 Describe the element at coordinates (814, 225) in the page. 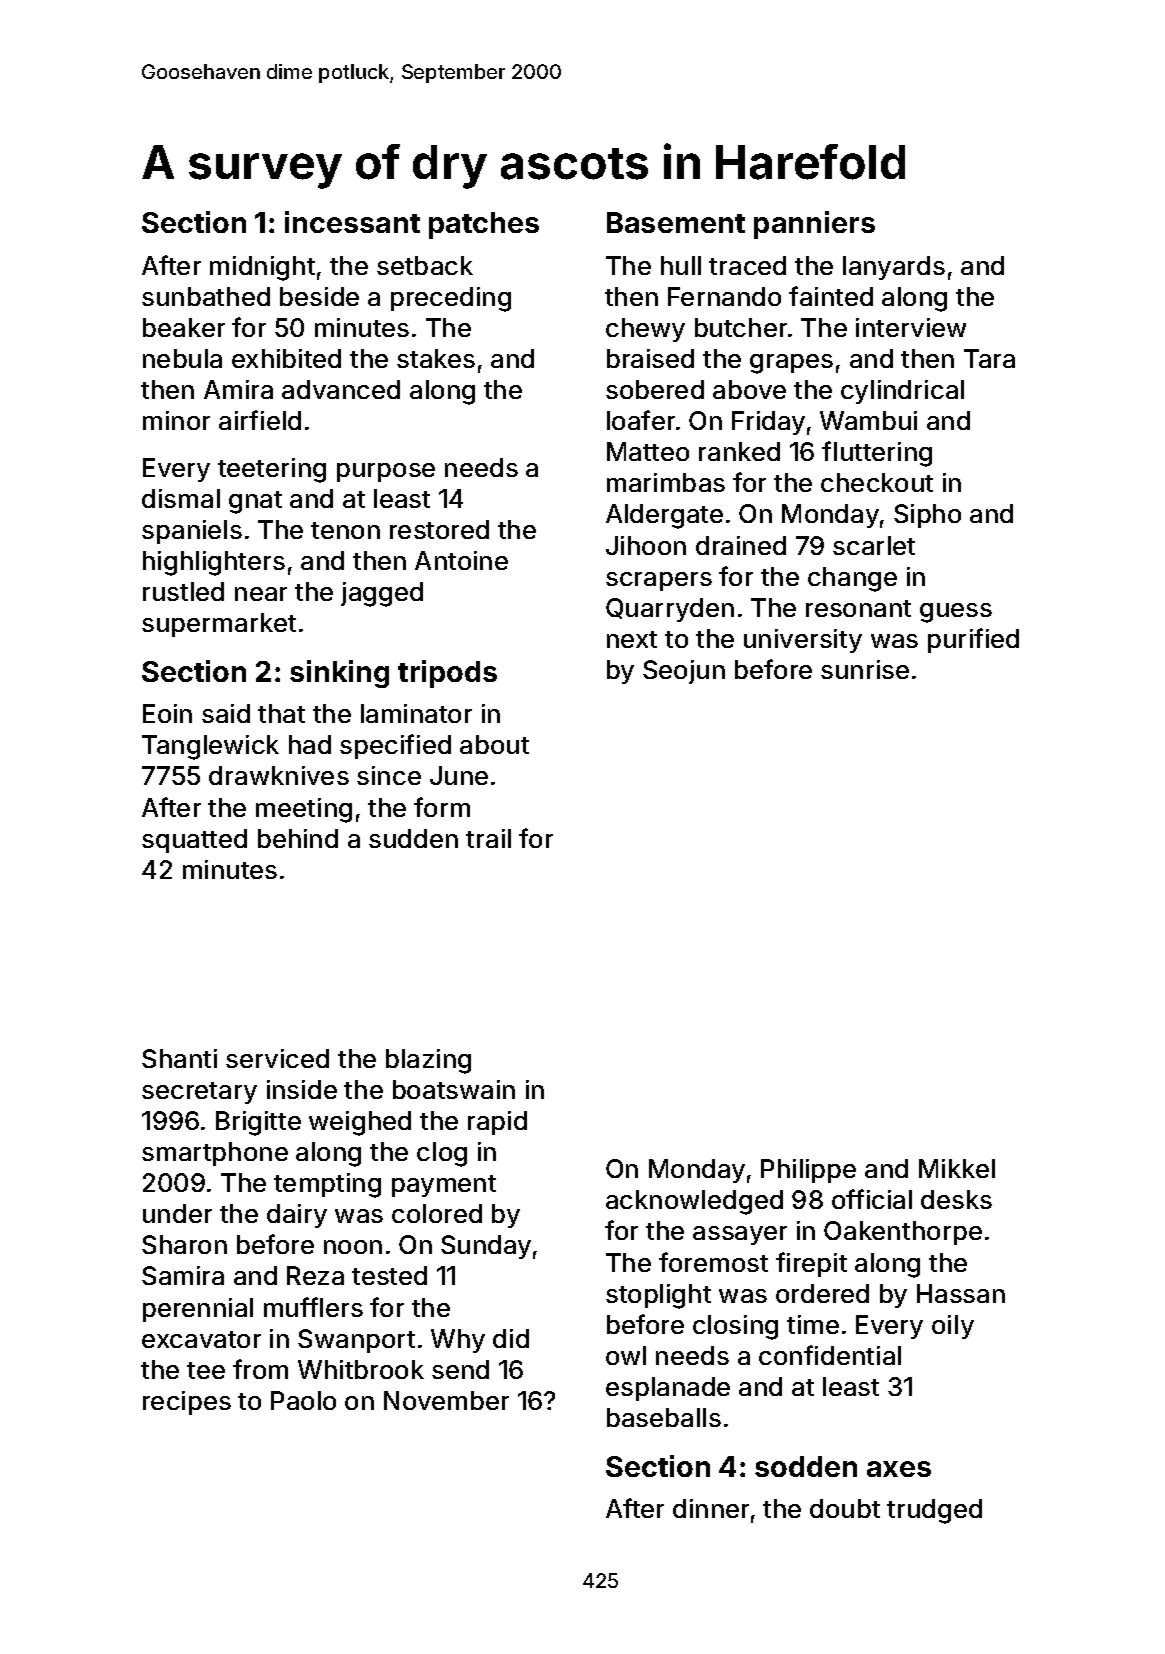

I see `panniers` at that location.
